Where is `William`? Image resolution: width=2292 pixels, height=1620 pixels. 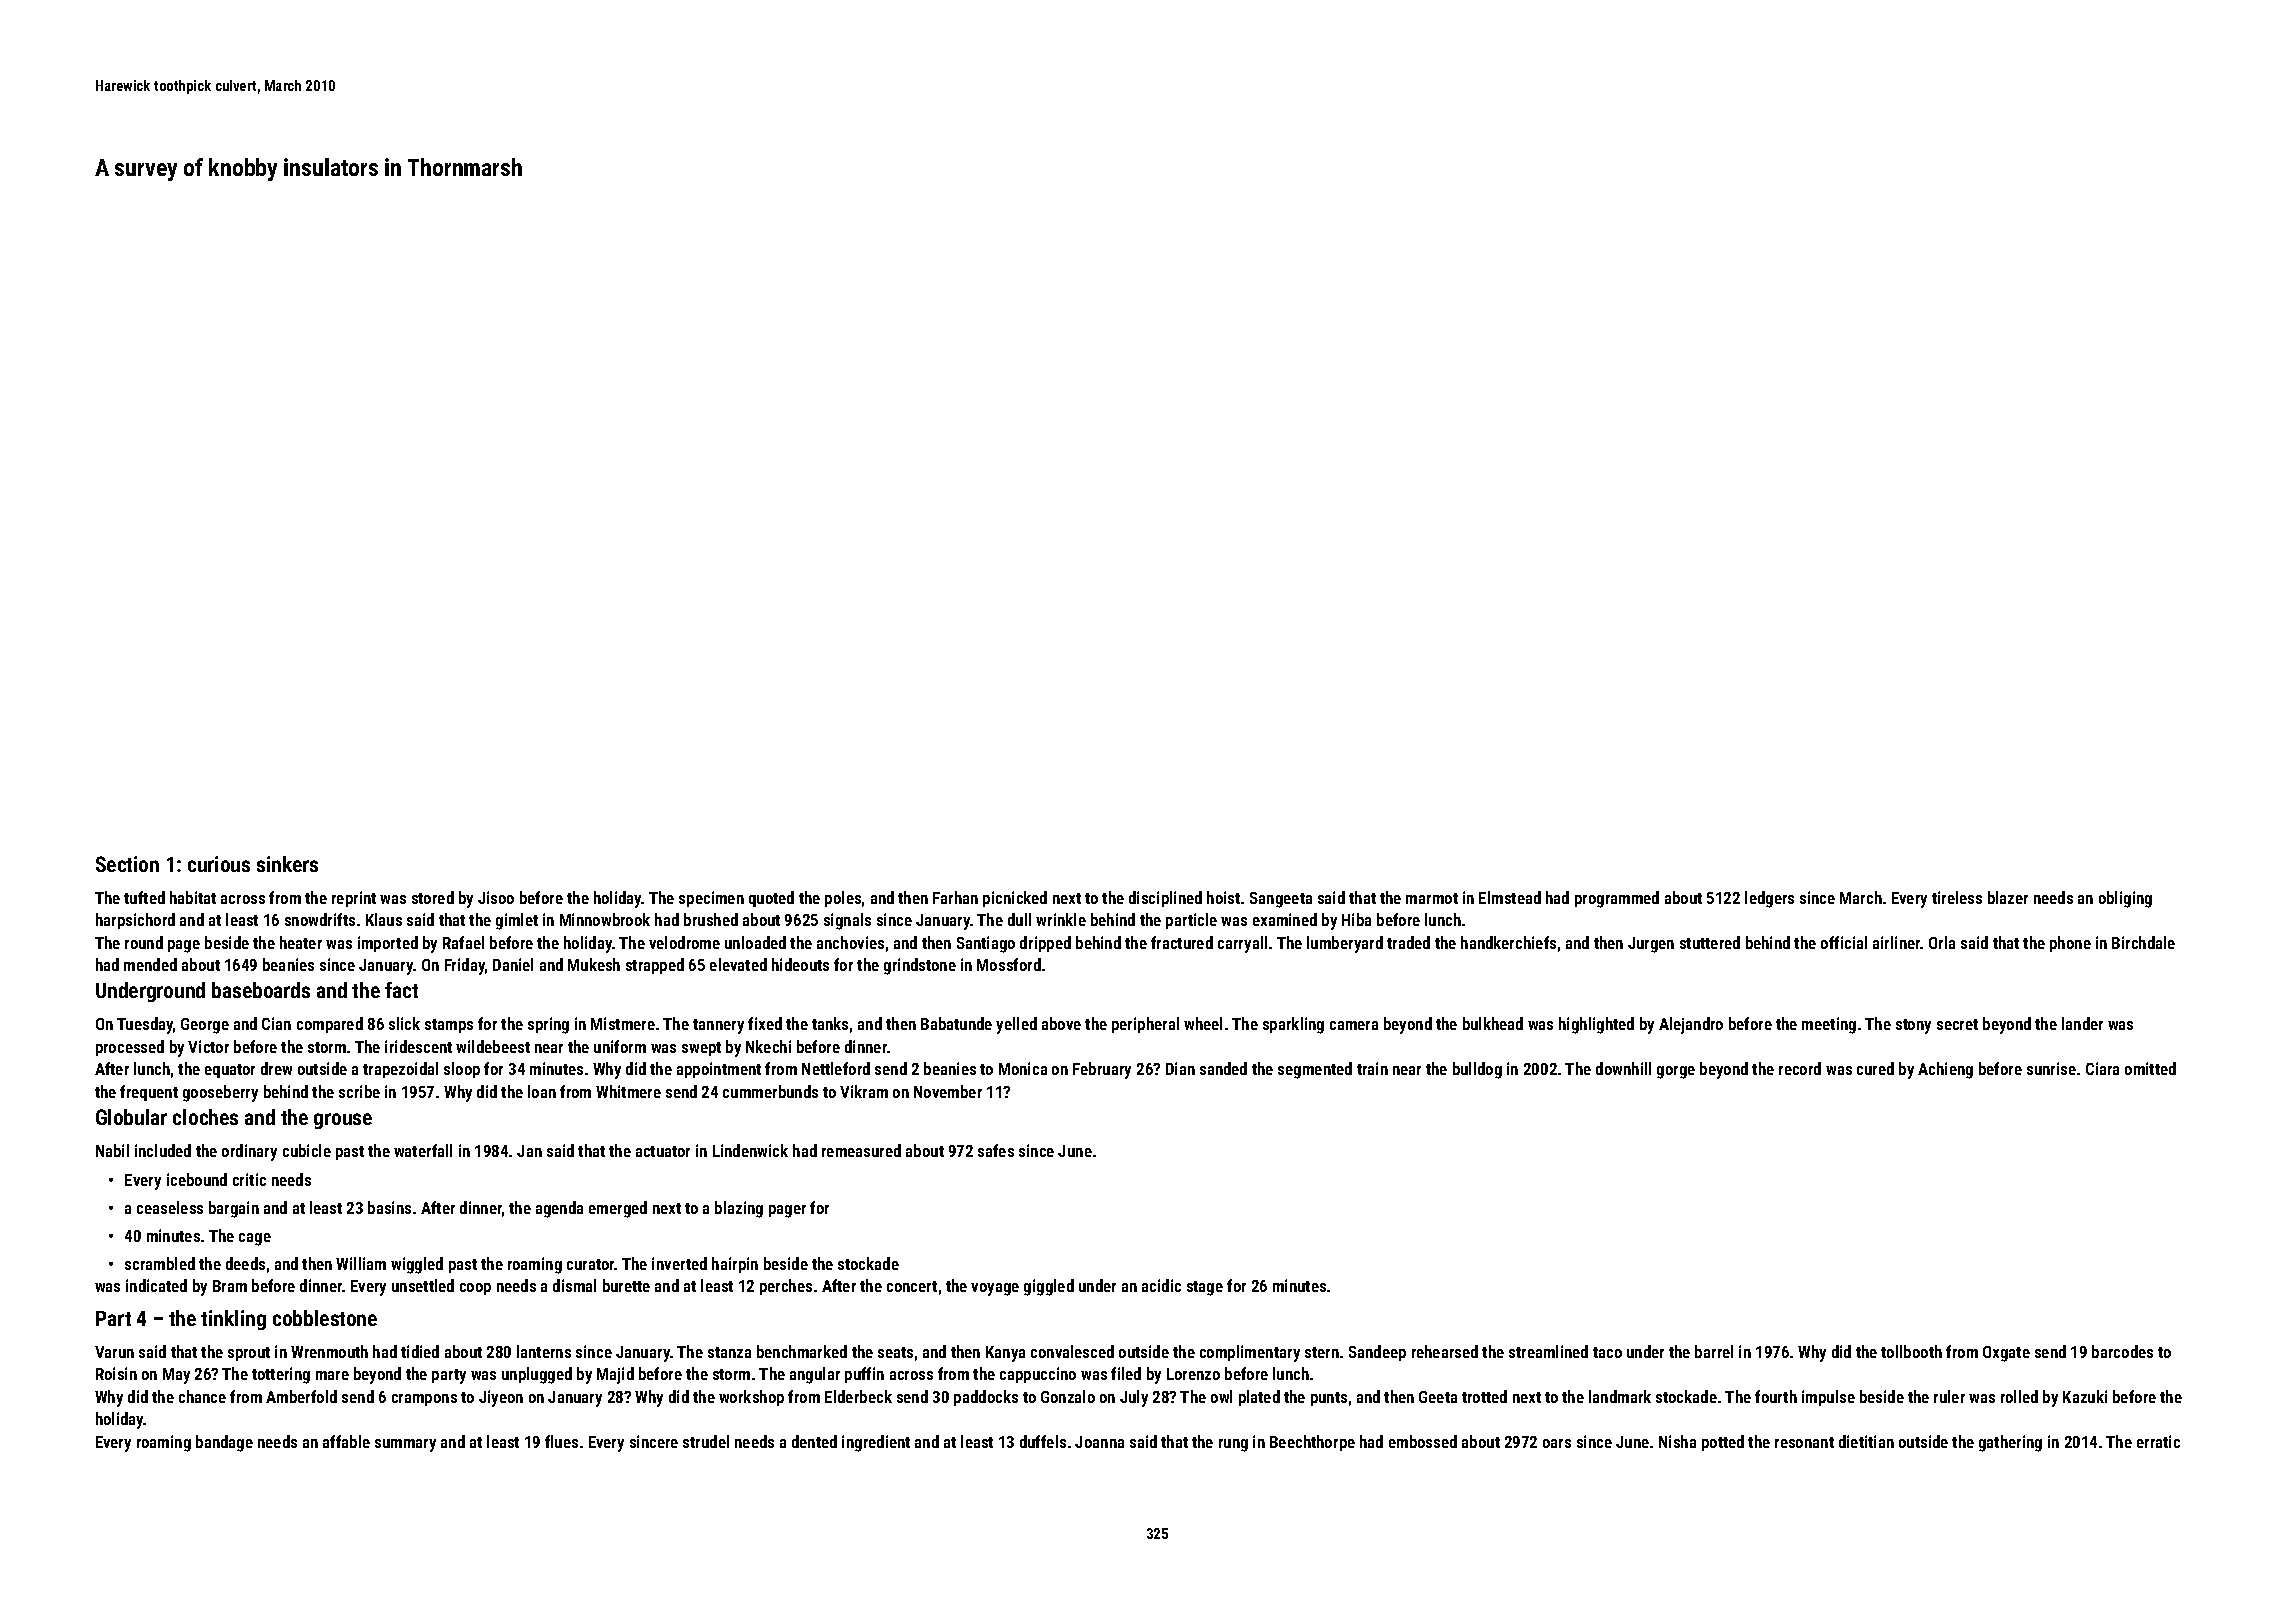 William is located at coordinates (361, 1263).
